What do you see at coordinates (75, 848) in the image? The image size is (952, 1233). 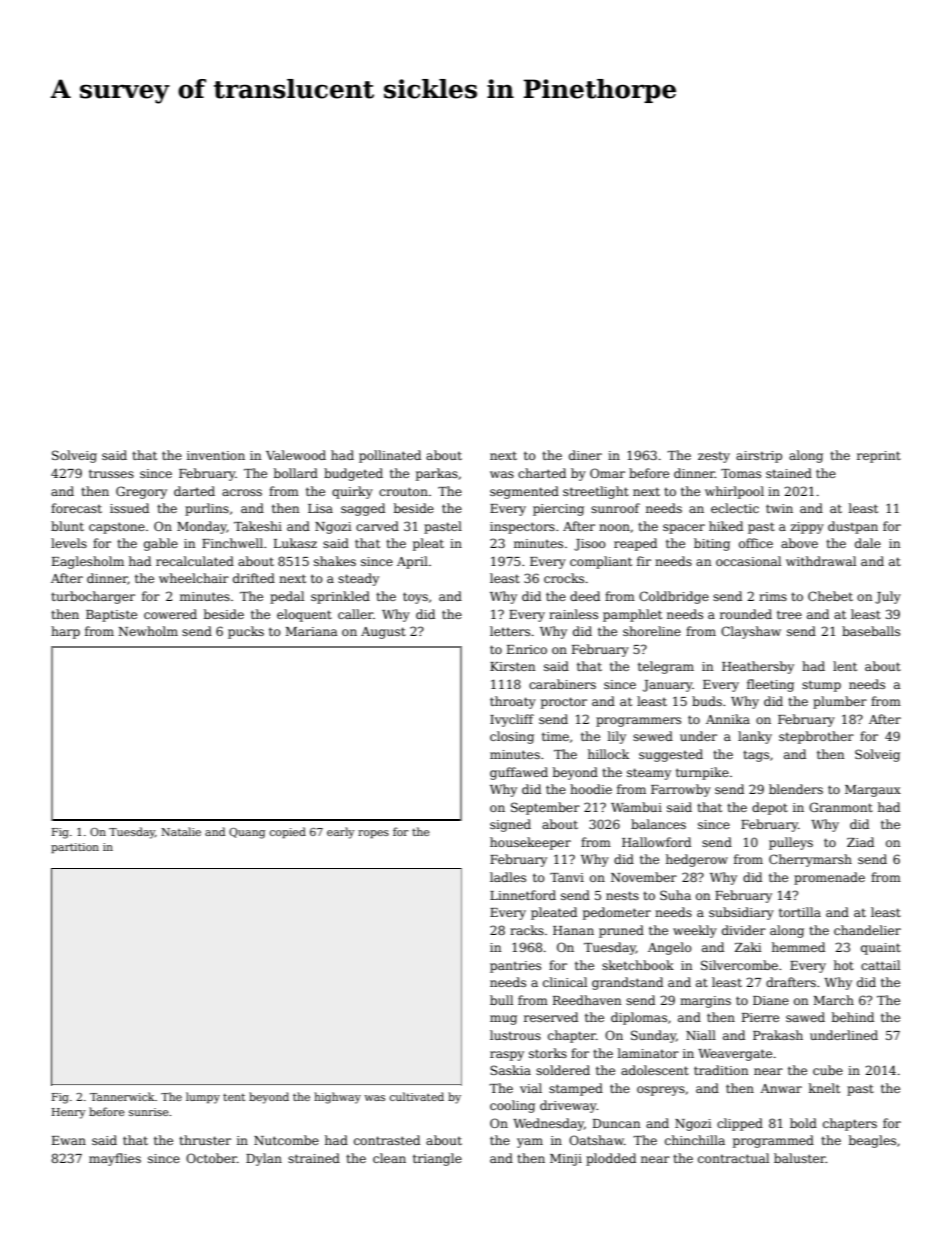 I see `partition` at bounding box center [75, 848].
